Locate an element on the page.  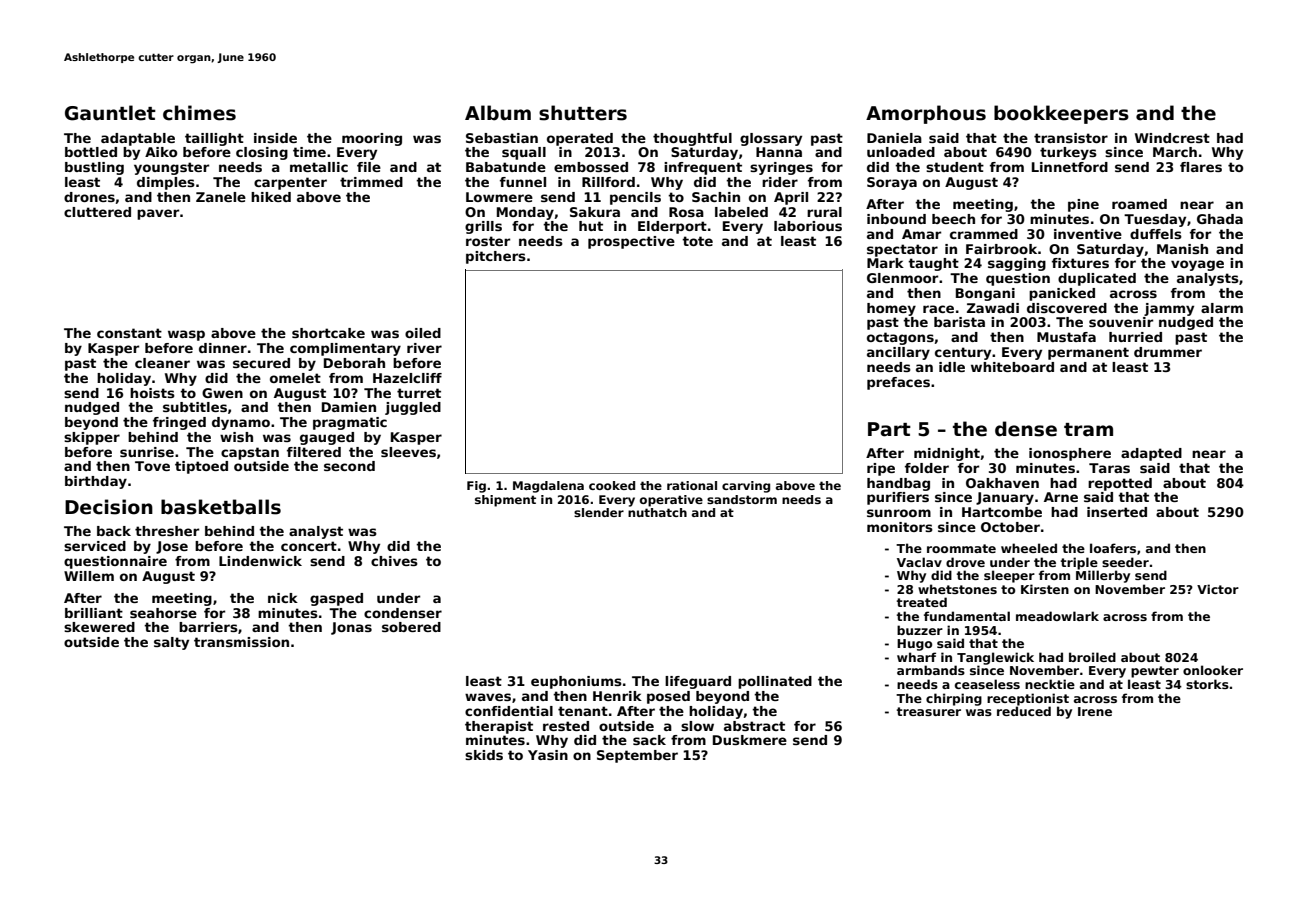
discovered is located at coordinates (1067, 308).
